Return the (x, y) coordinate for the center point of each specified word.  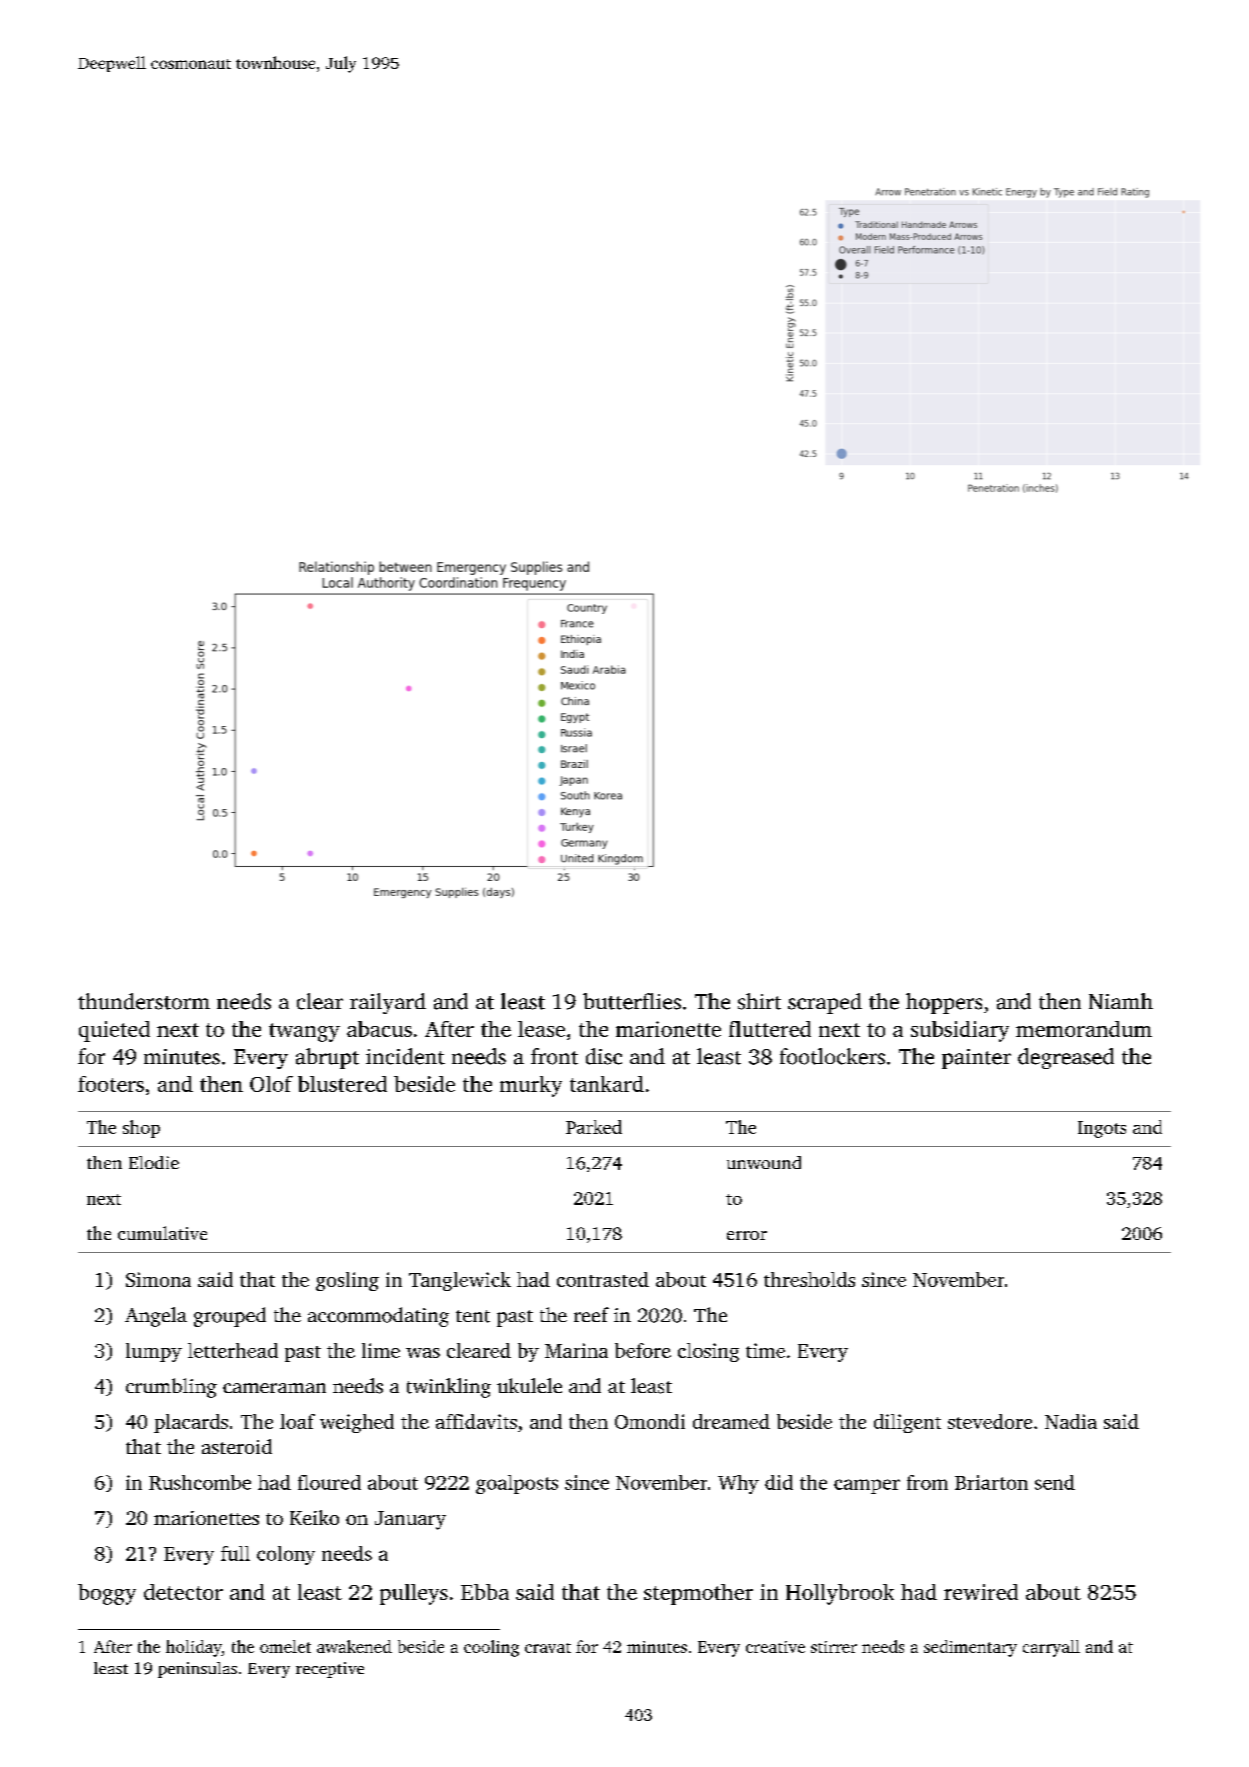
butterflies (632, 1001)
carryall (1051, 1648)
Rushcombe (200, 1482)
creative (775, 1647)
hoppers (944, 1003)
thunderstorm (144, 1001)
